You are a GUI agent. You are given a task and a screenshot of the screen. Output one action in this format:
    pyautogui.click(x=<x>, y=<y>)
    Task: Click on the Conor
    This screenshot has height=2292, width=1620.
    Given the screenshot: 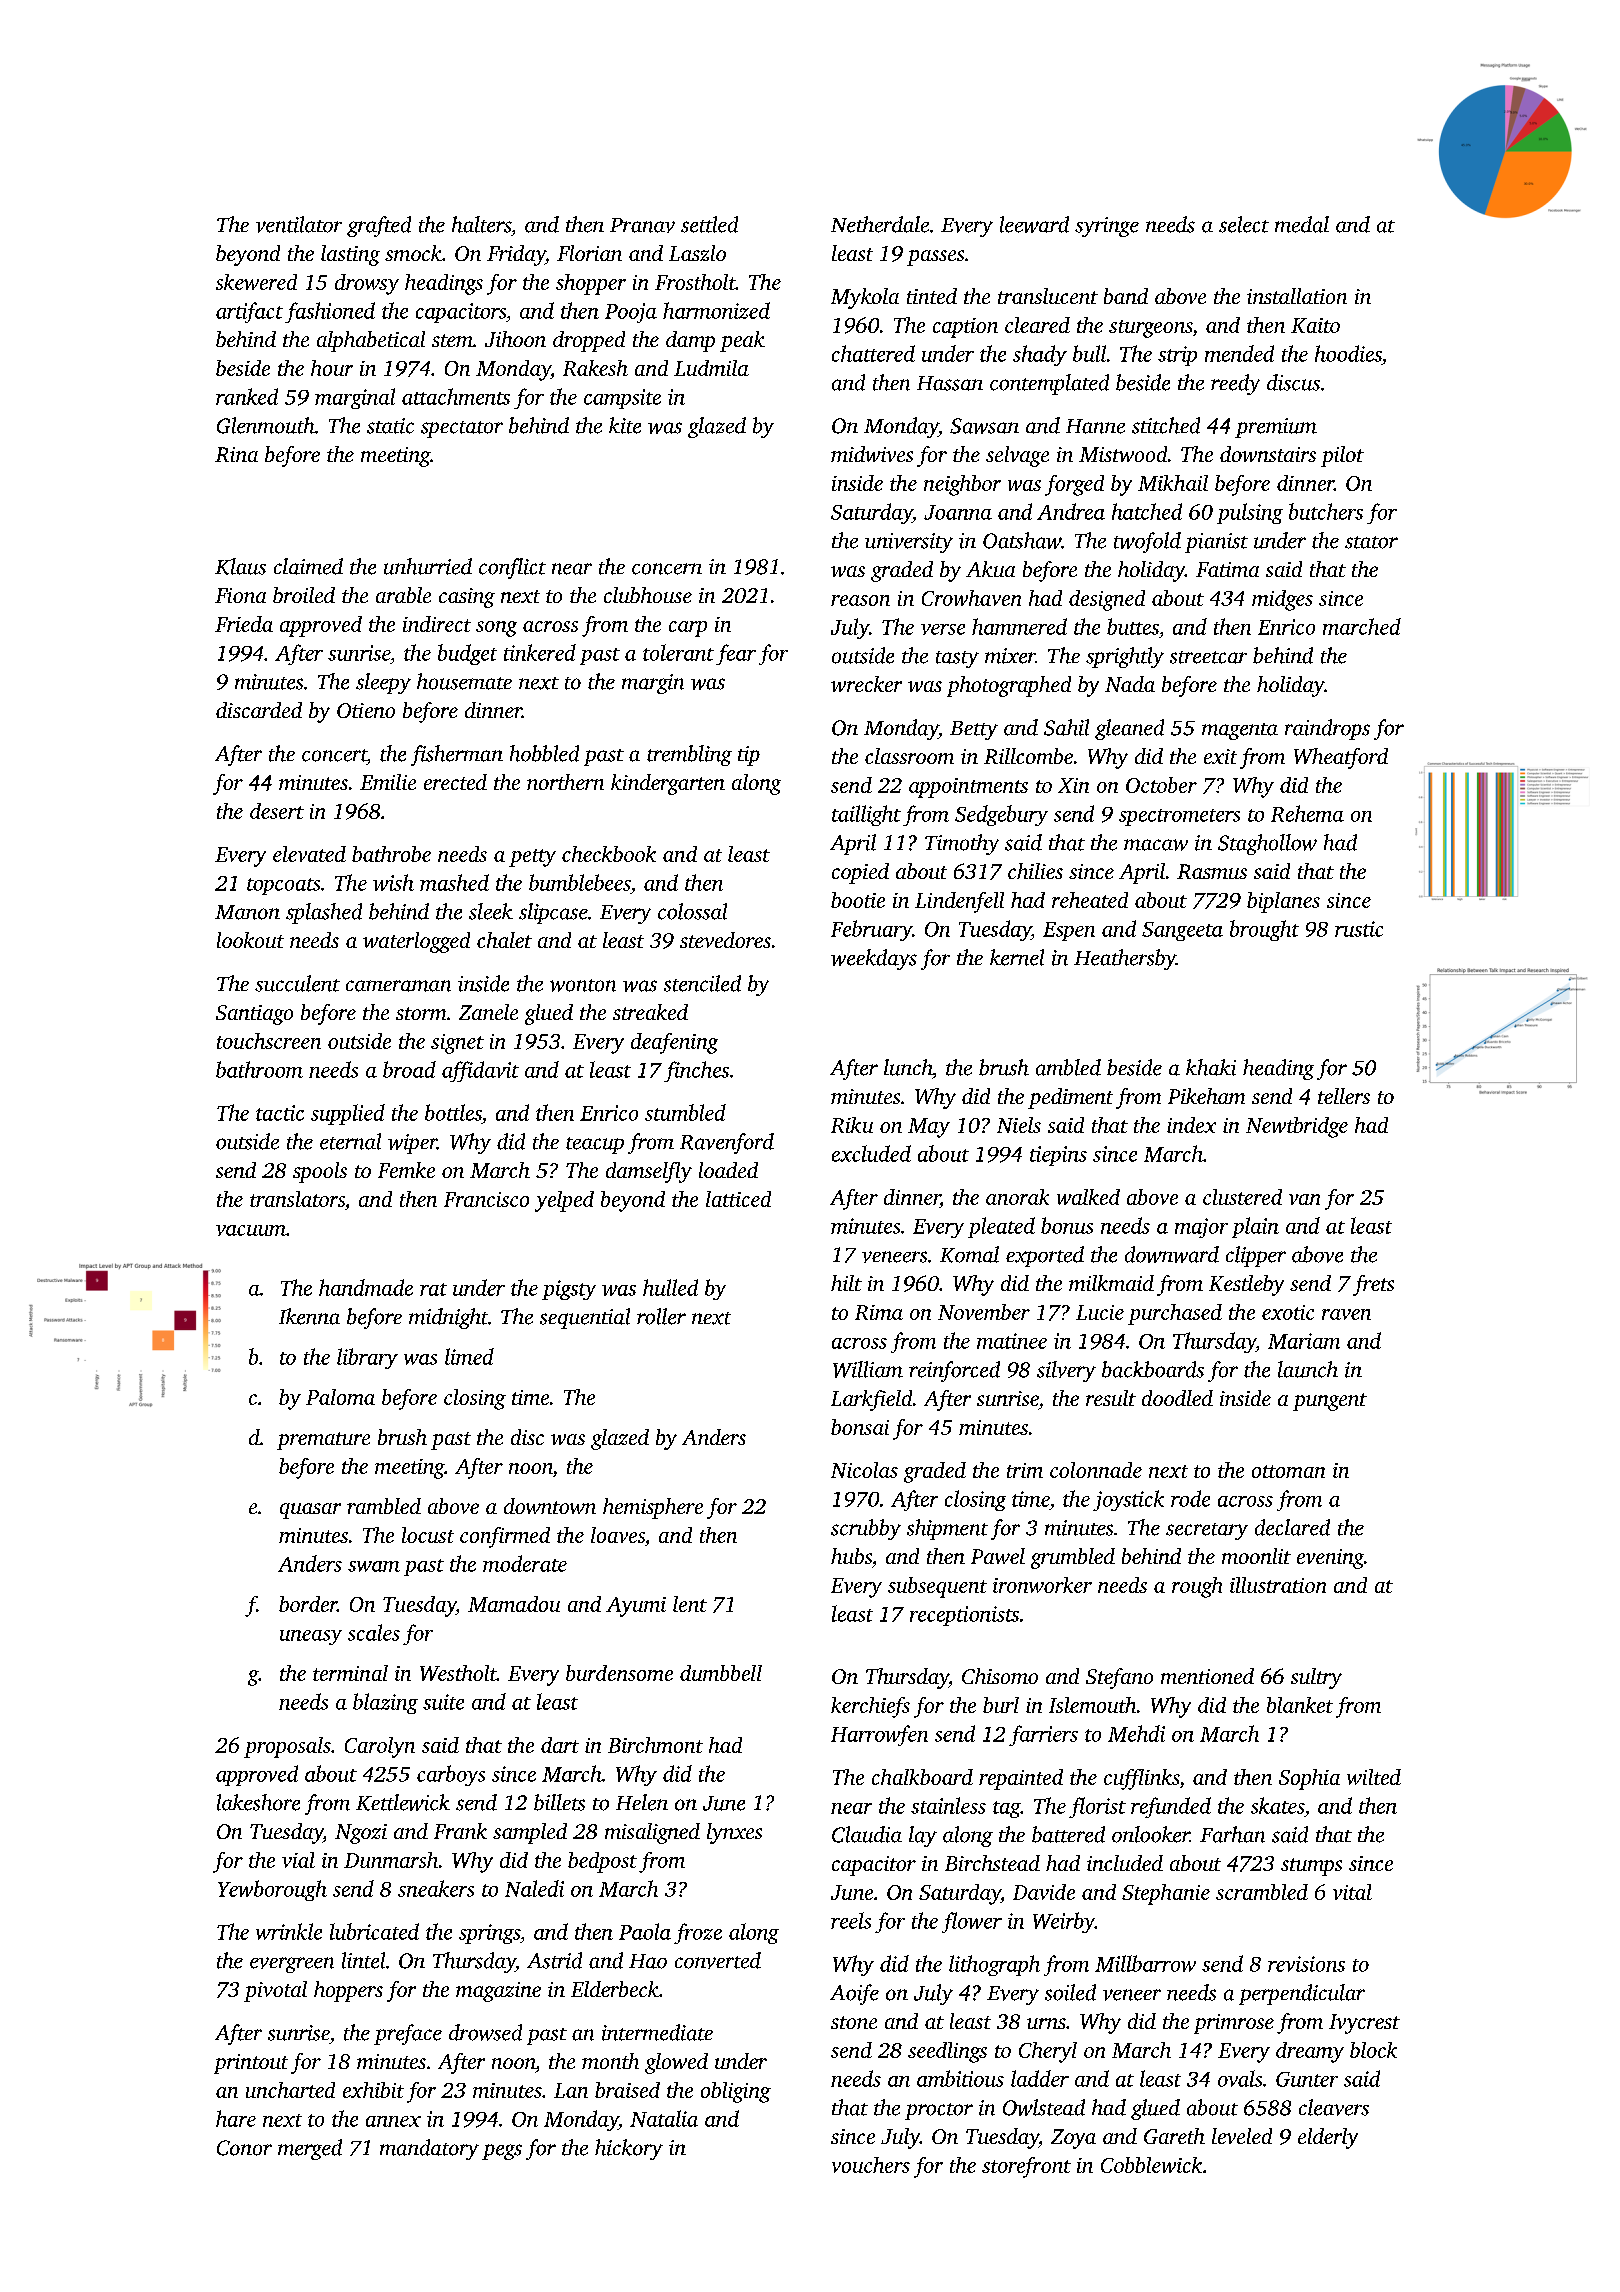 What is the action you would take?
    pyautogui.click(x=244, y=2148)
